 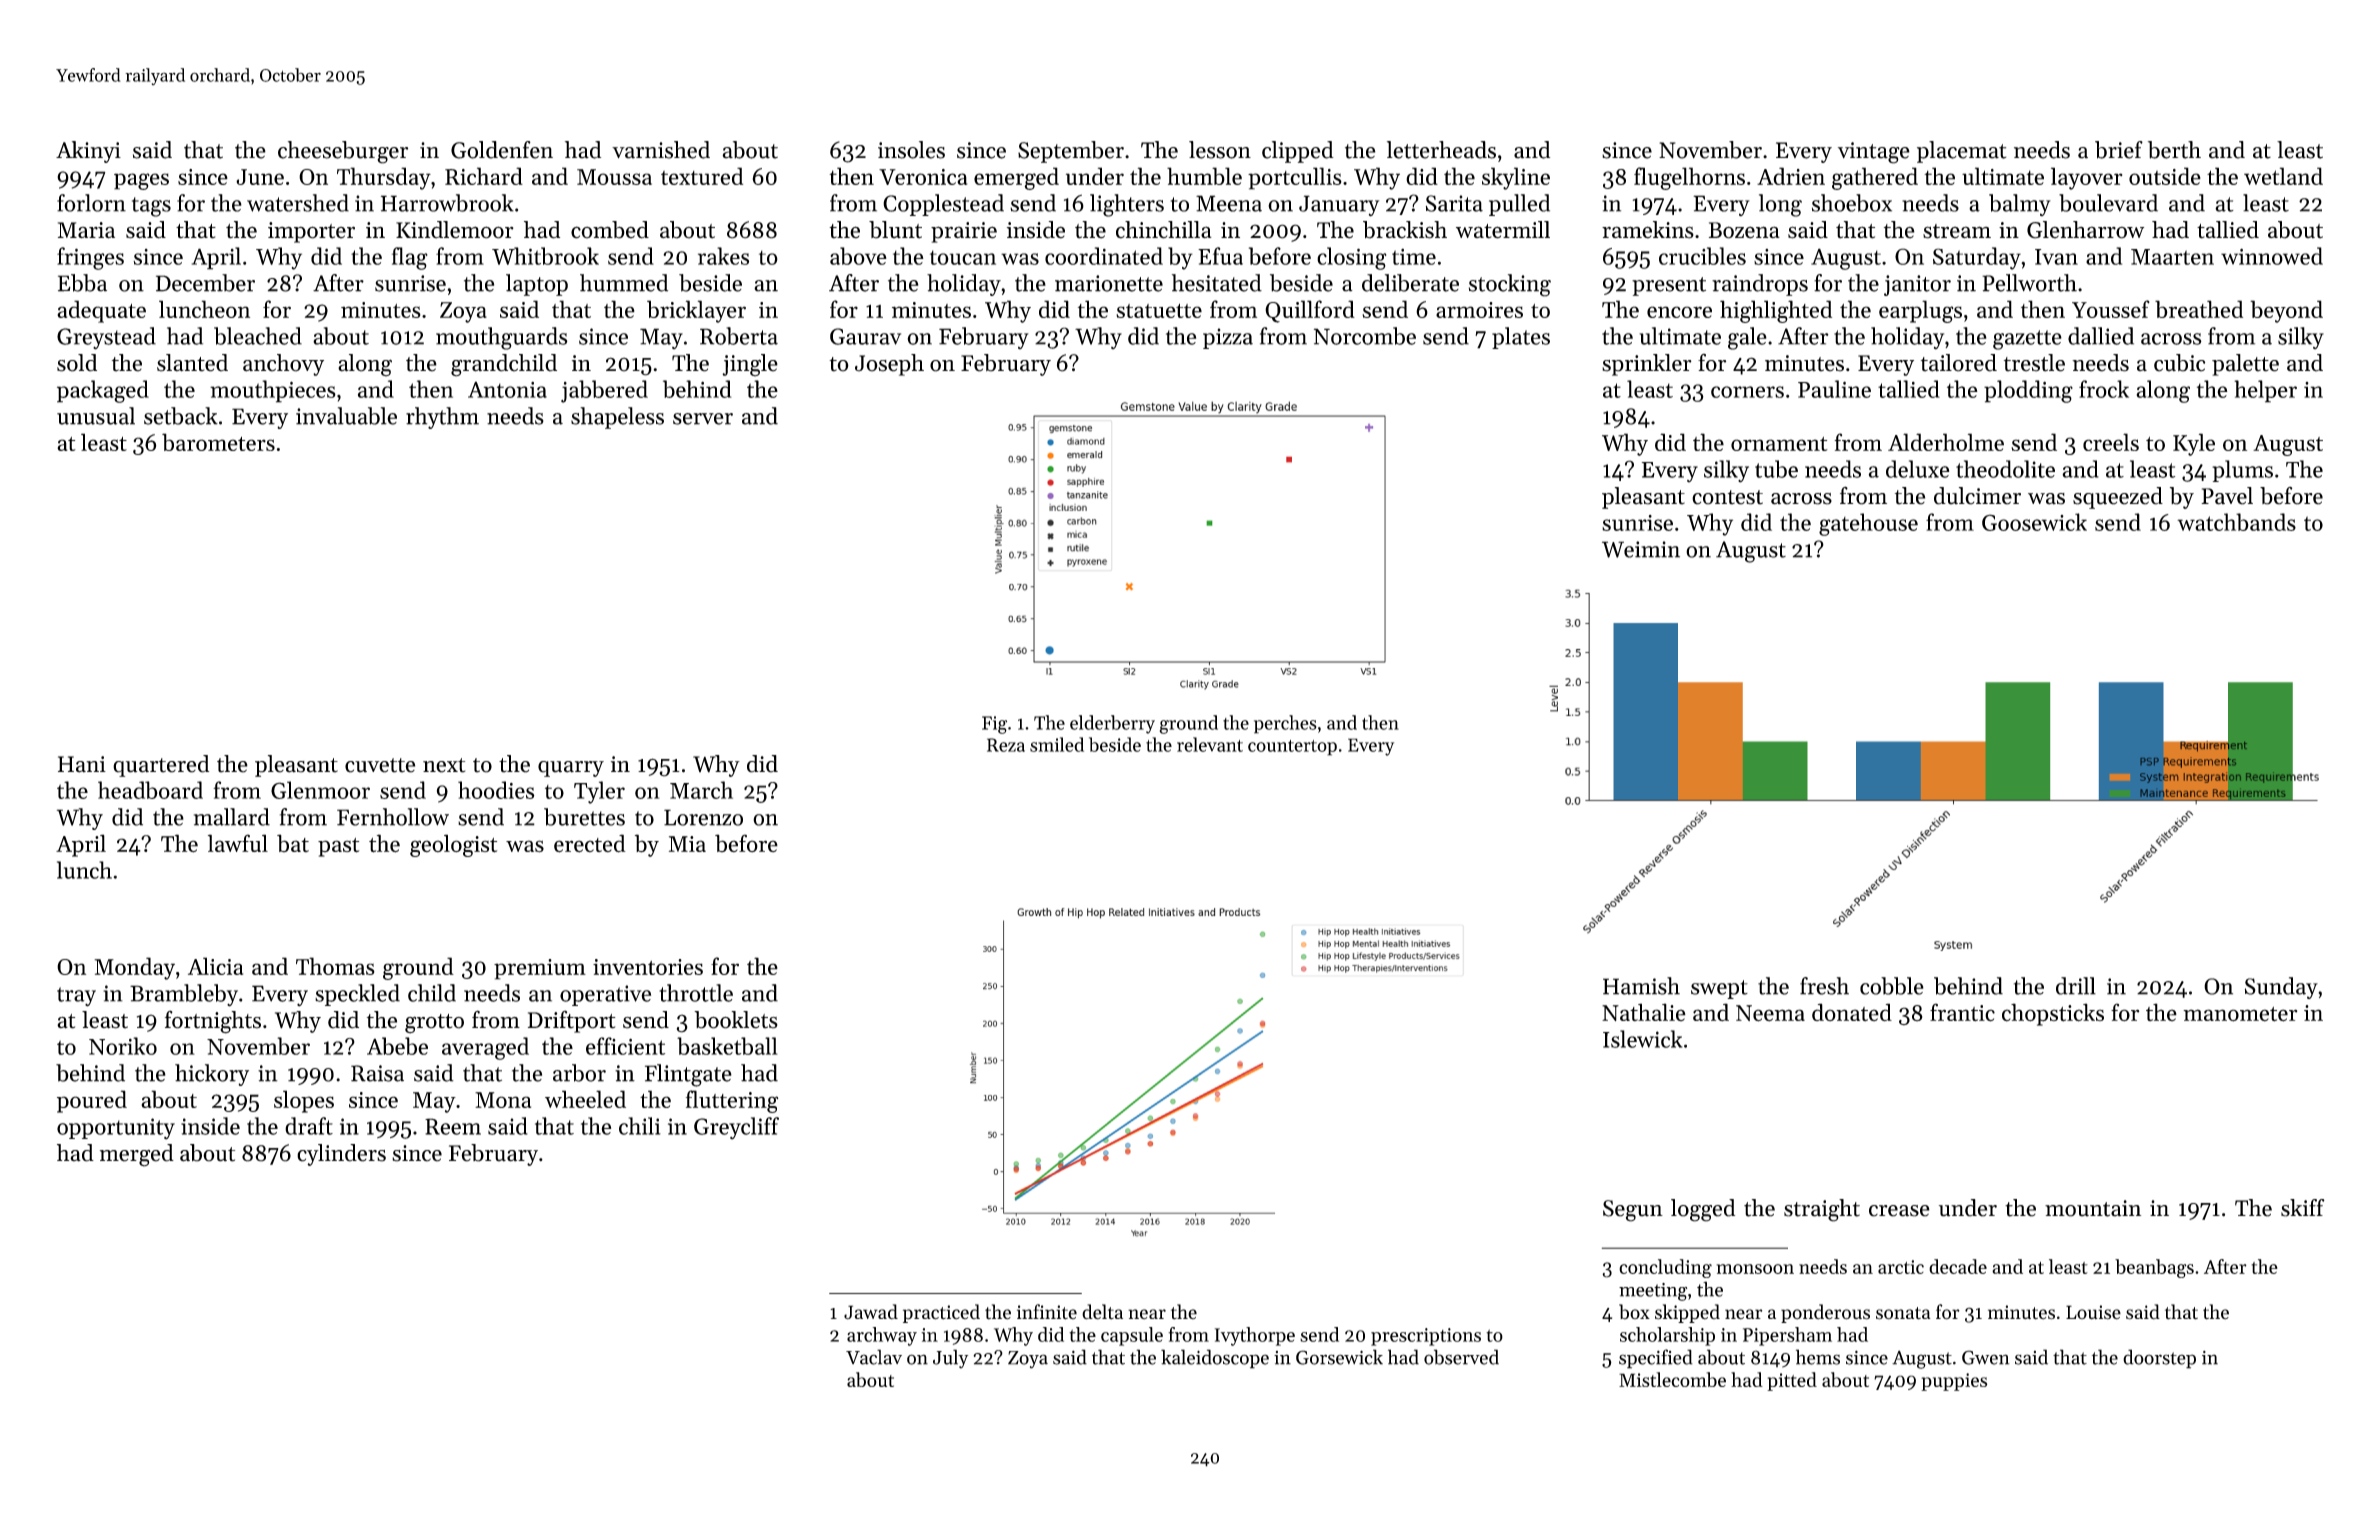 What do you see at coordinates (410, 258) in the document?
I see `flag` at bounding box center [410, 258].
